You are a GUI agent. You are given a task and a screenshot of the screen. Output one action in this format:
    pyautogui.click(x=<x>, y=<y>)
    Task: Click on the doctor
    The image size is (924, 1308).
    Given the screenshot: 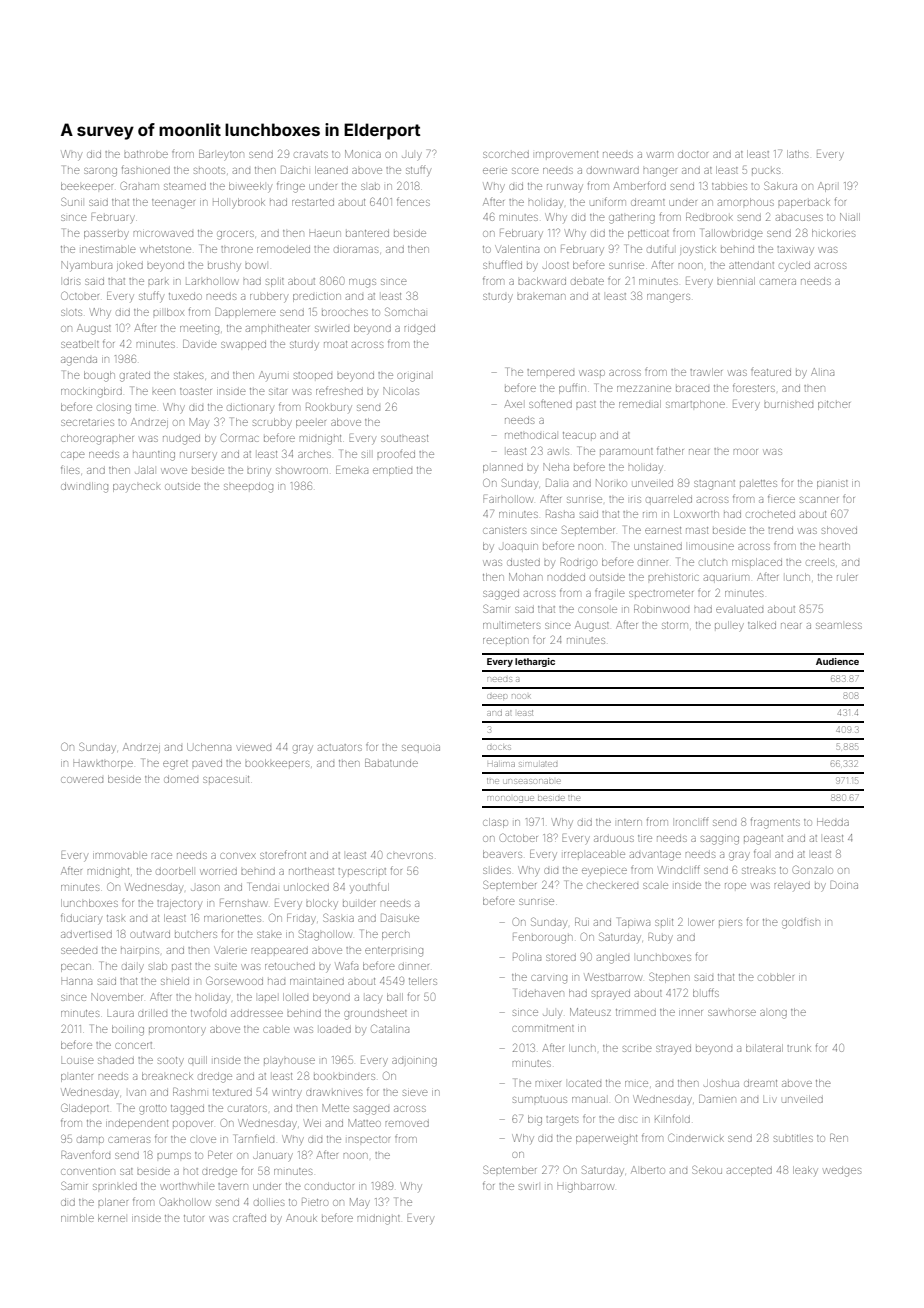 What is the action you would take?
    pyautogui.click(x=693, y=154)
